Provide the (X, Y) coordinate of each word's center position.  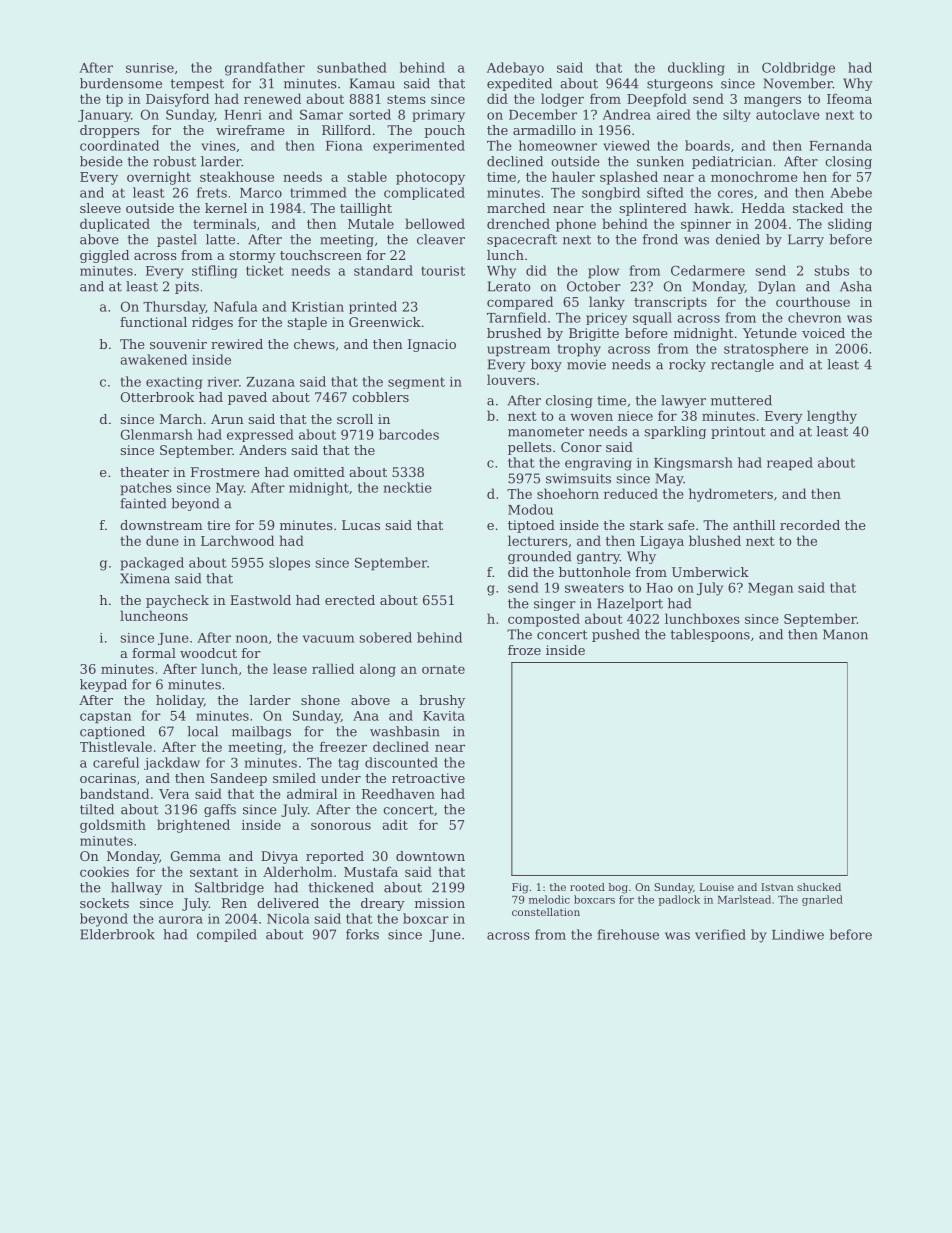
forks (362, 934)
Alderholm (298, 871)
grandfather (265, 69)
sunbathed (352, 67)
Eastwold (260, 600)
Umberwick (710, 572)
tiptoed (531, 526)
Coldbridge (798, 69)
